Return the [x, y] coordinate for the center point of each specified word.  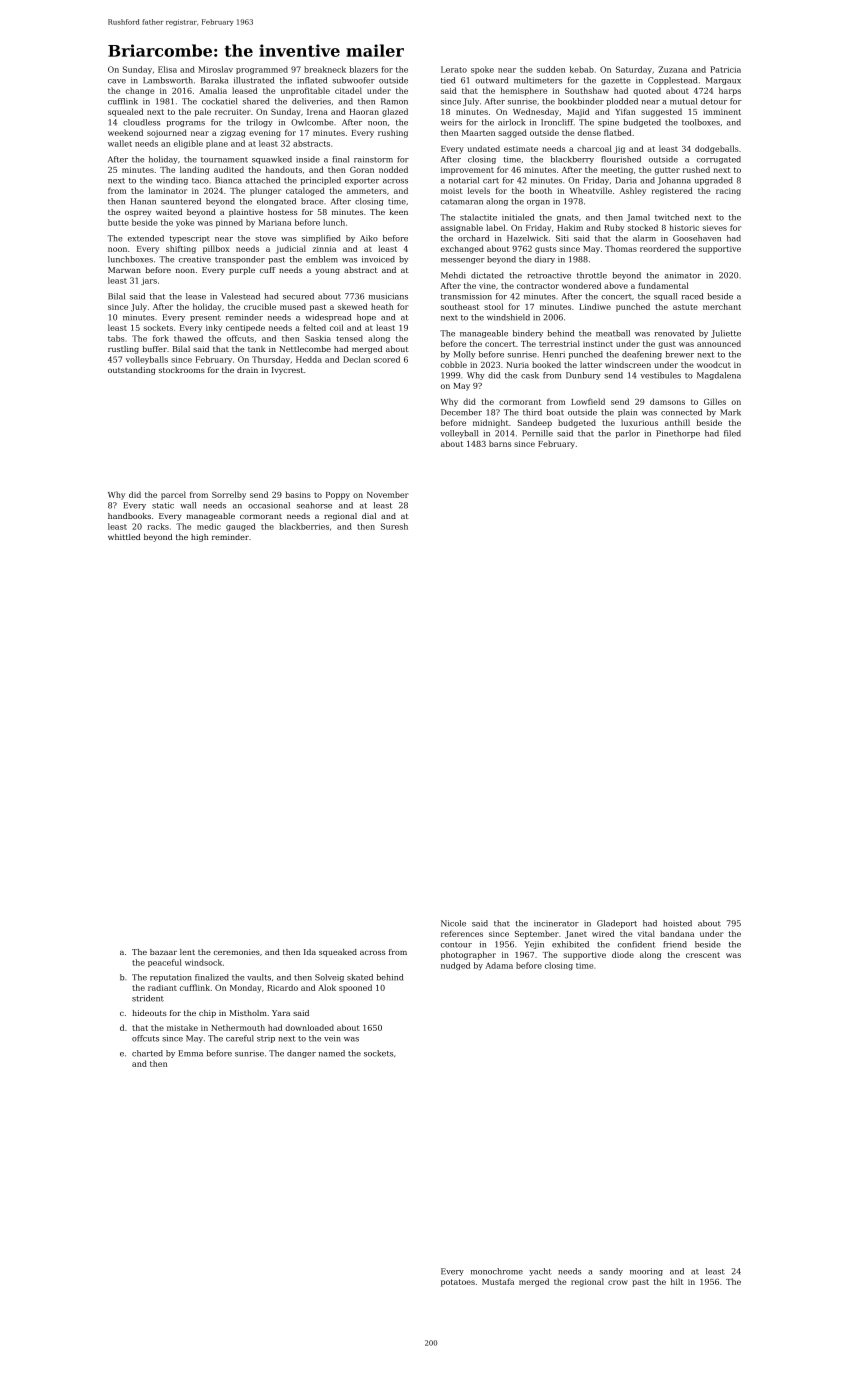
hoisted [677, 923]
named [332, 1053]
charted [147, 1053]
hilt [677, 1281]
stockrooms [182, 370]
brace [312, 201]
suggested [661, 112]
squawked [272, 160]
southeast [460, 306]
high [199, 538]
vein [332, 1038]
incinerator [556, 923]
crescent [703, 955]
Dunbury [583, 376]
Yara [281, 1013]
